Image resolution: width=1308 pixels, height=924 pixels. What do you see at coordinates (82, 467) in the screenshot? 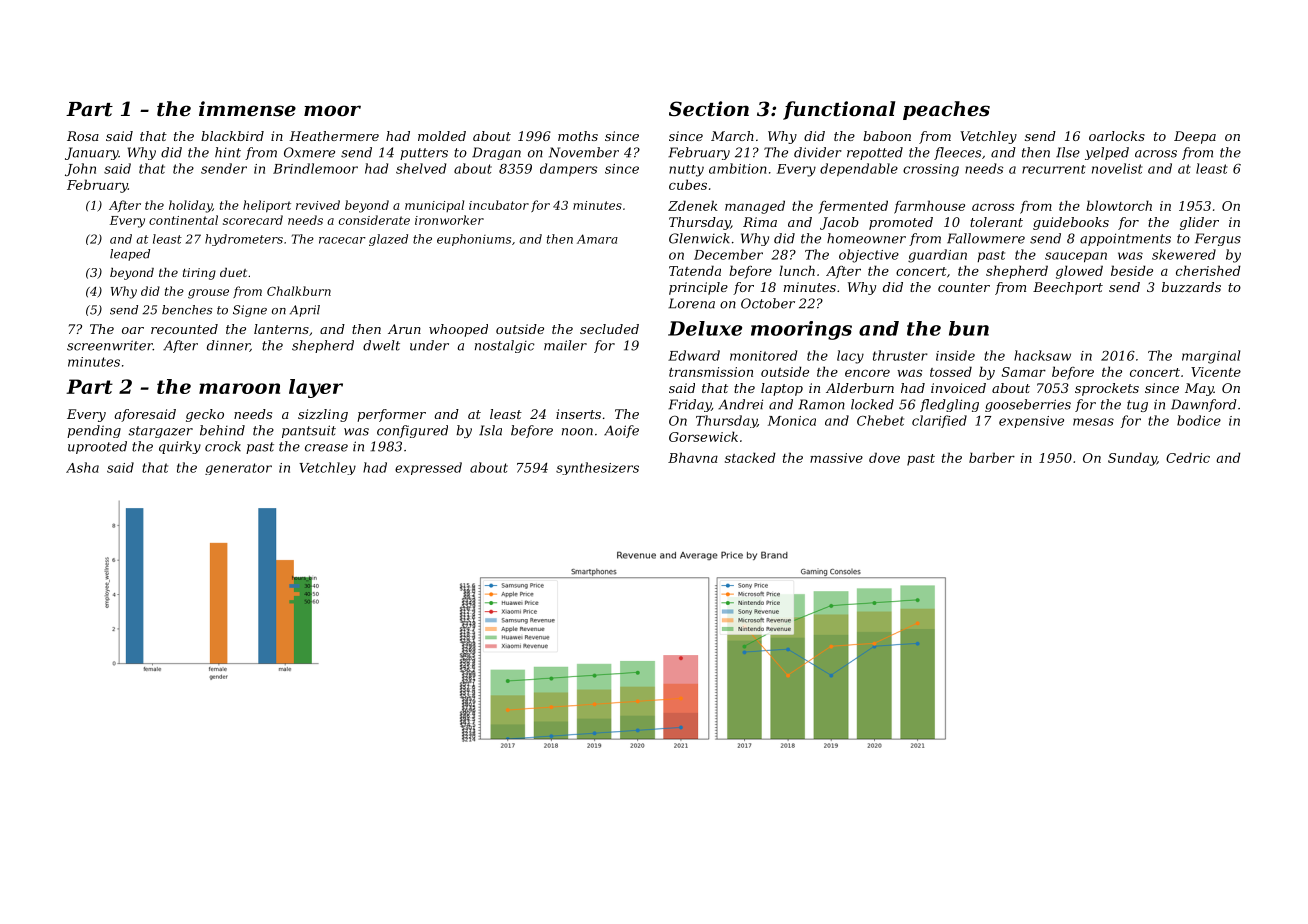
I see `Asha` at bounding box center [82, 467].
